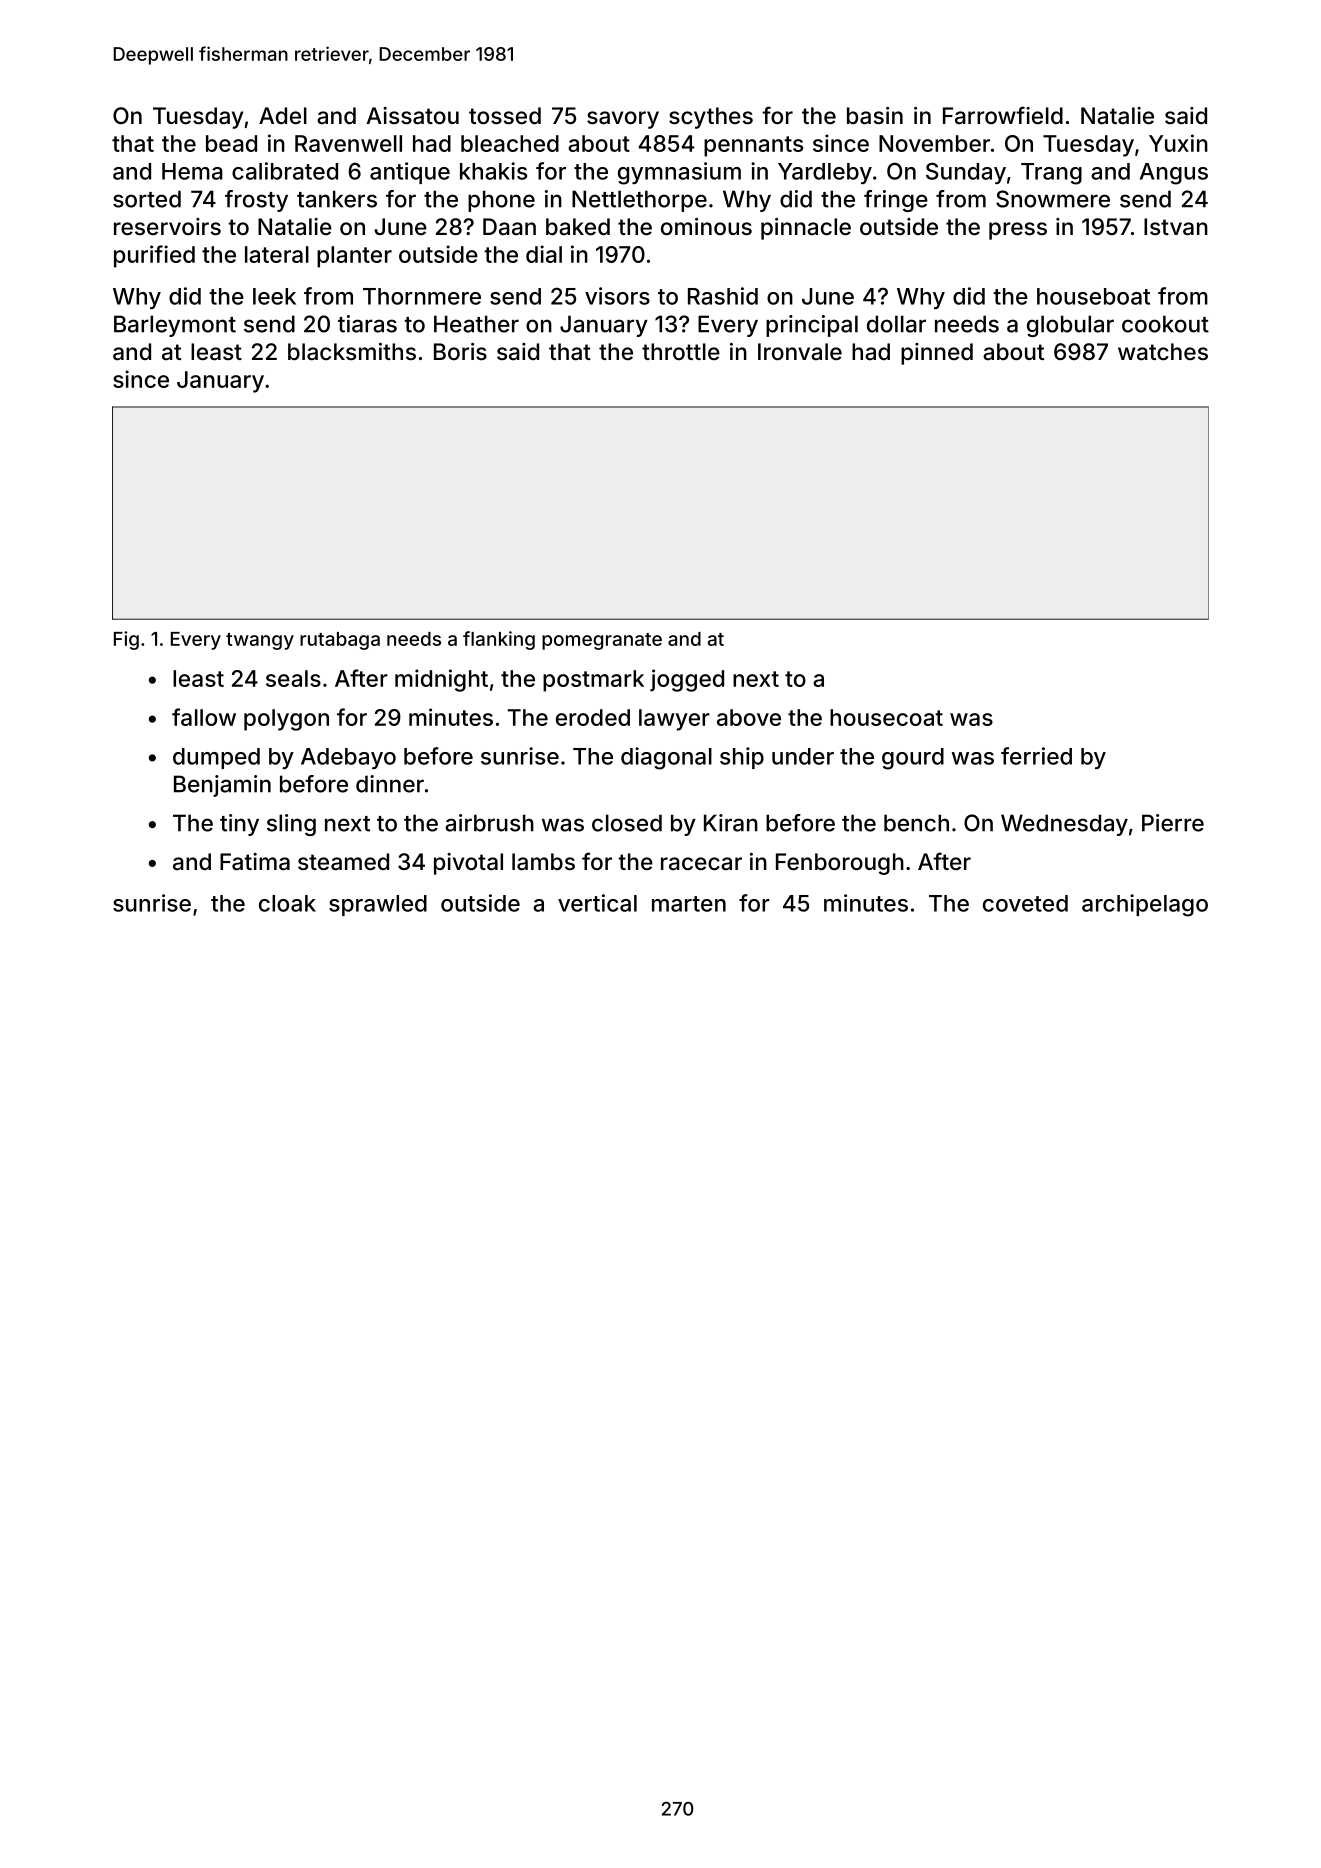 The image size is (1321, 1868). Describe the element at coordinates (639, 201) in the image. I see `Nettlethorpe` at that location.
